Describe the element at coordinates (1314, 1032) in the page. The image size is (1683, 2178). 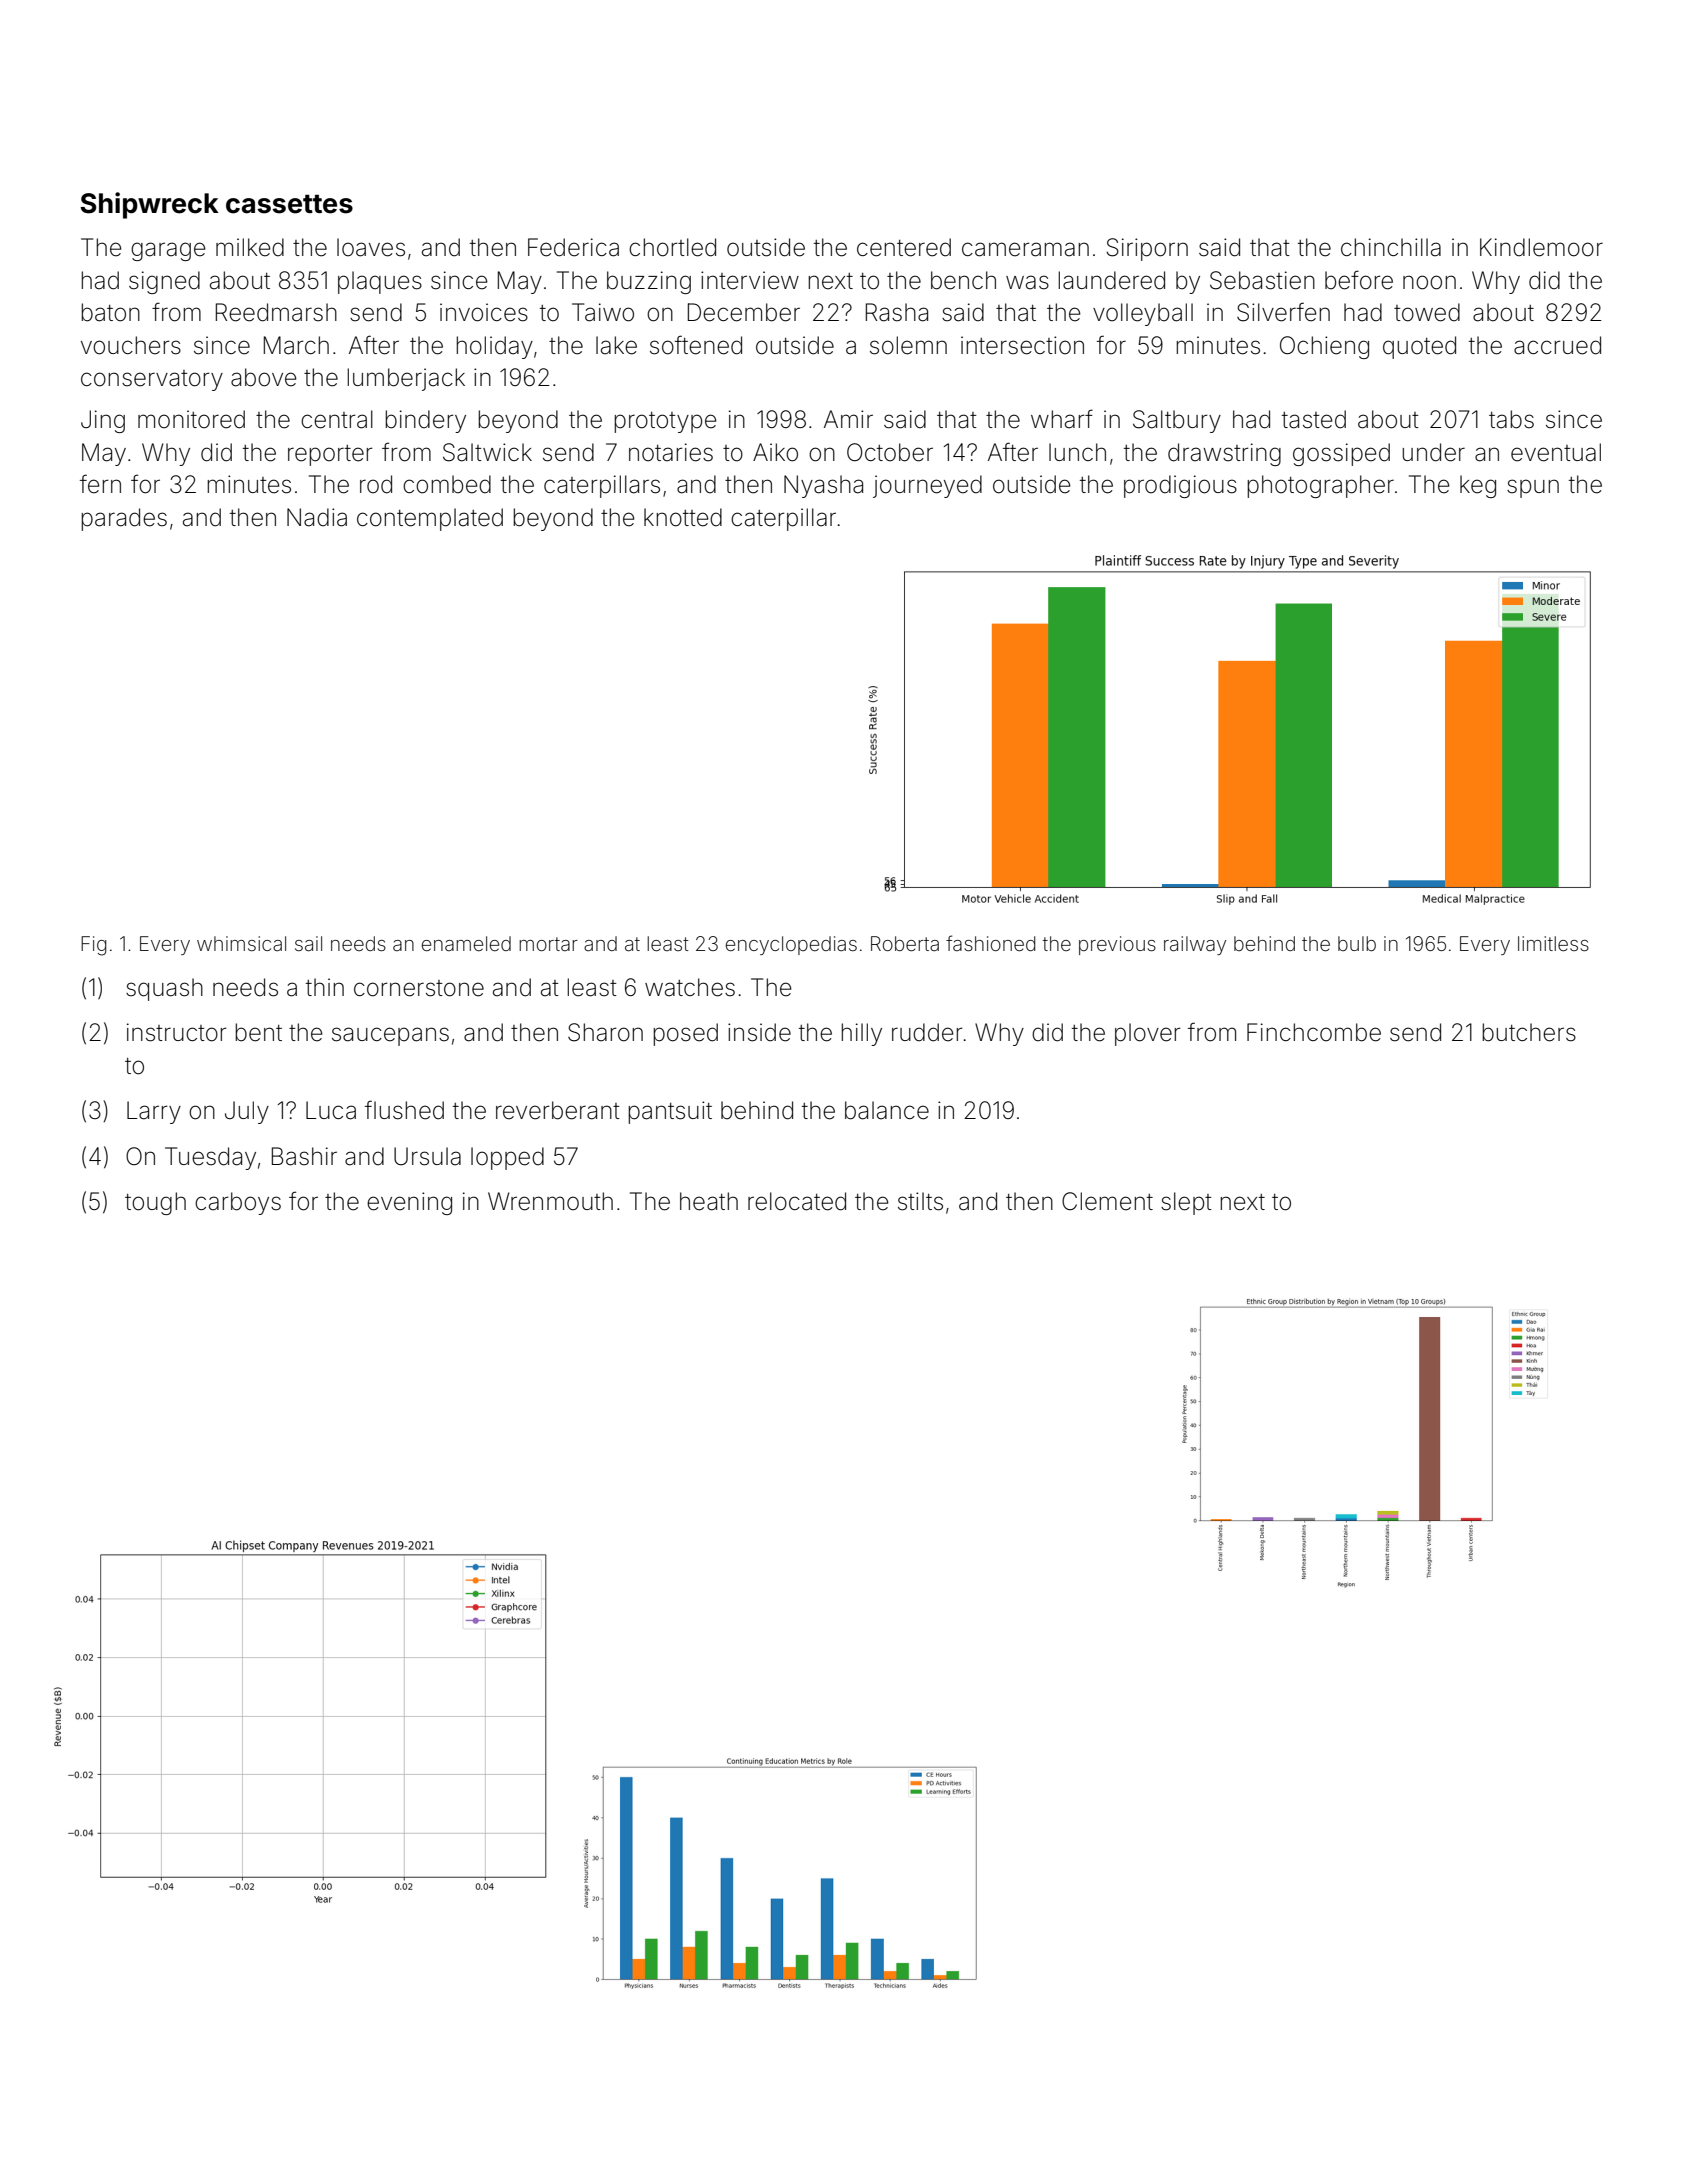
I see `Finchcombe` at that location.
